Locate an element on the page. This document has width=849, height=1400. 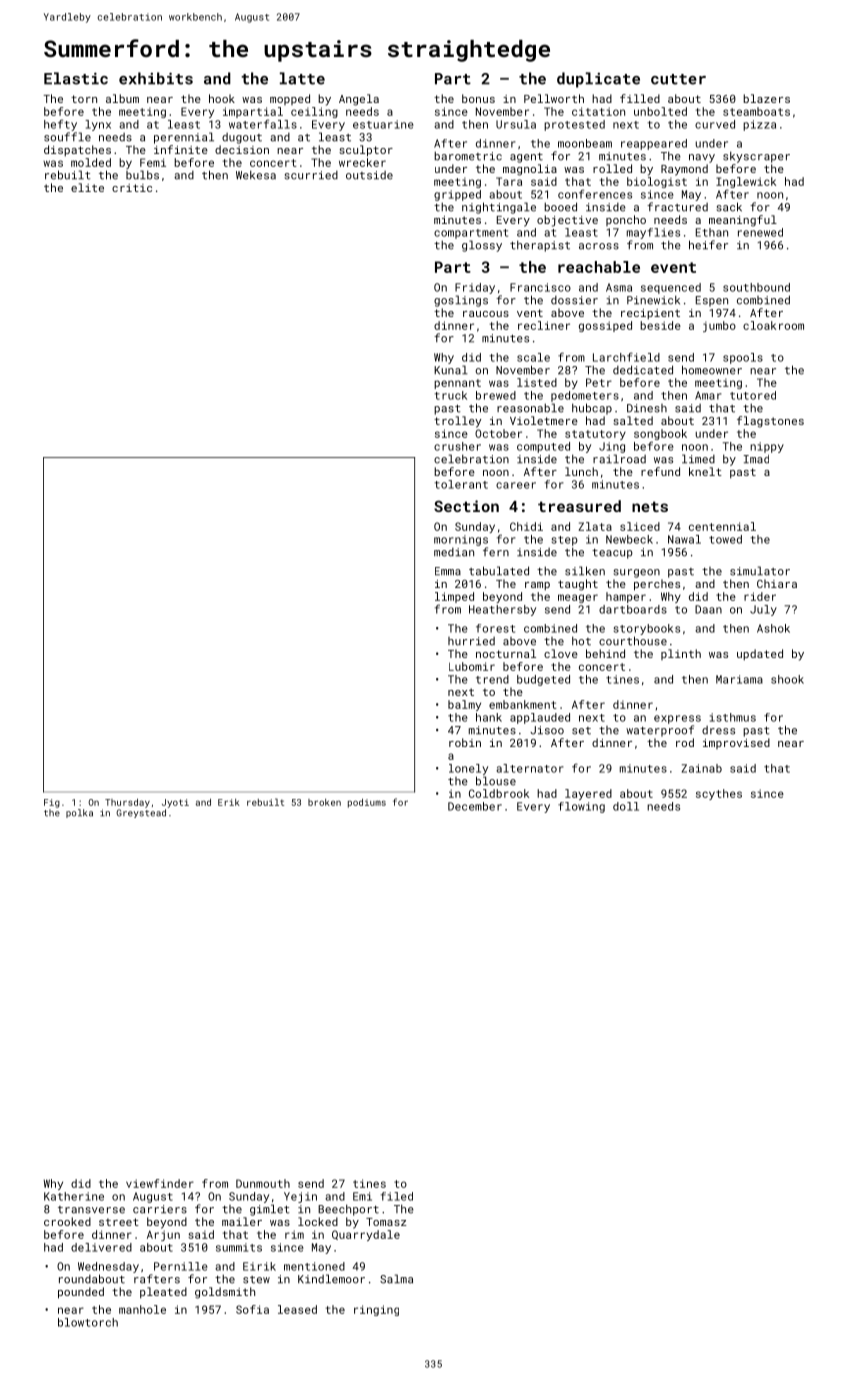
homeowner is located at coordinates (712, 370).
